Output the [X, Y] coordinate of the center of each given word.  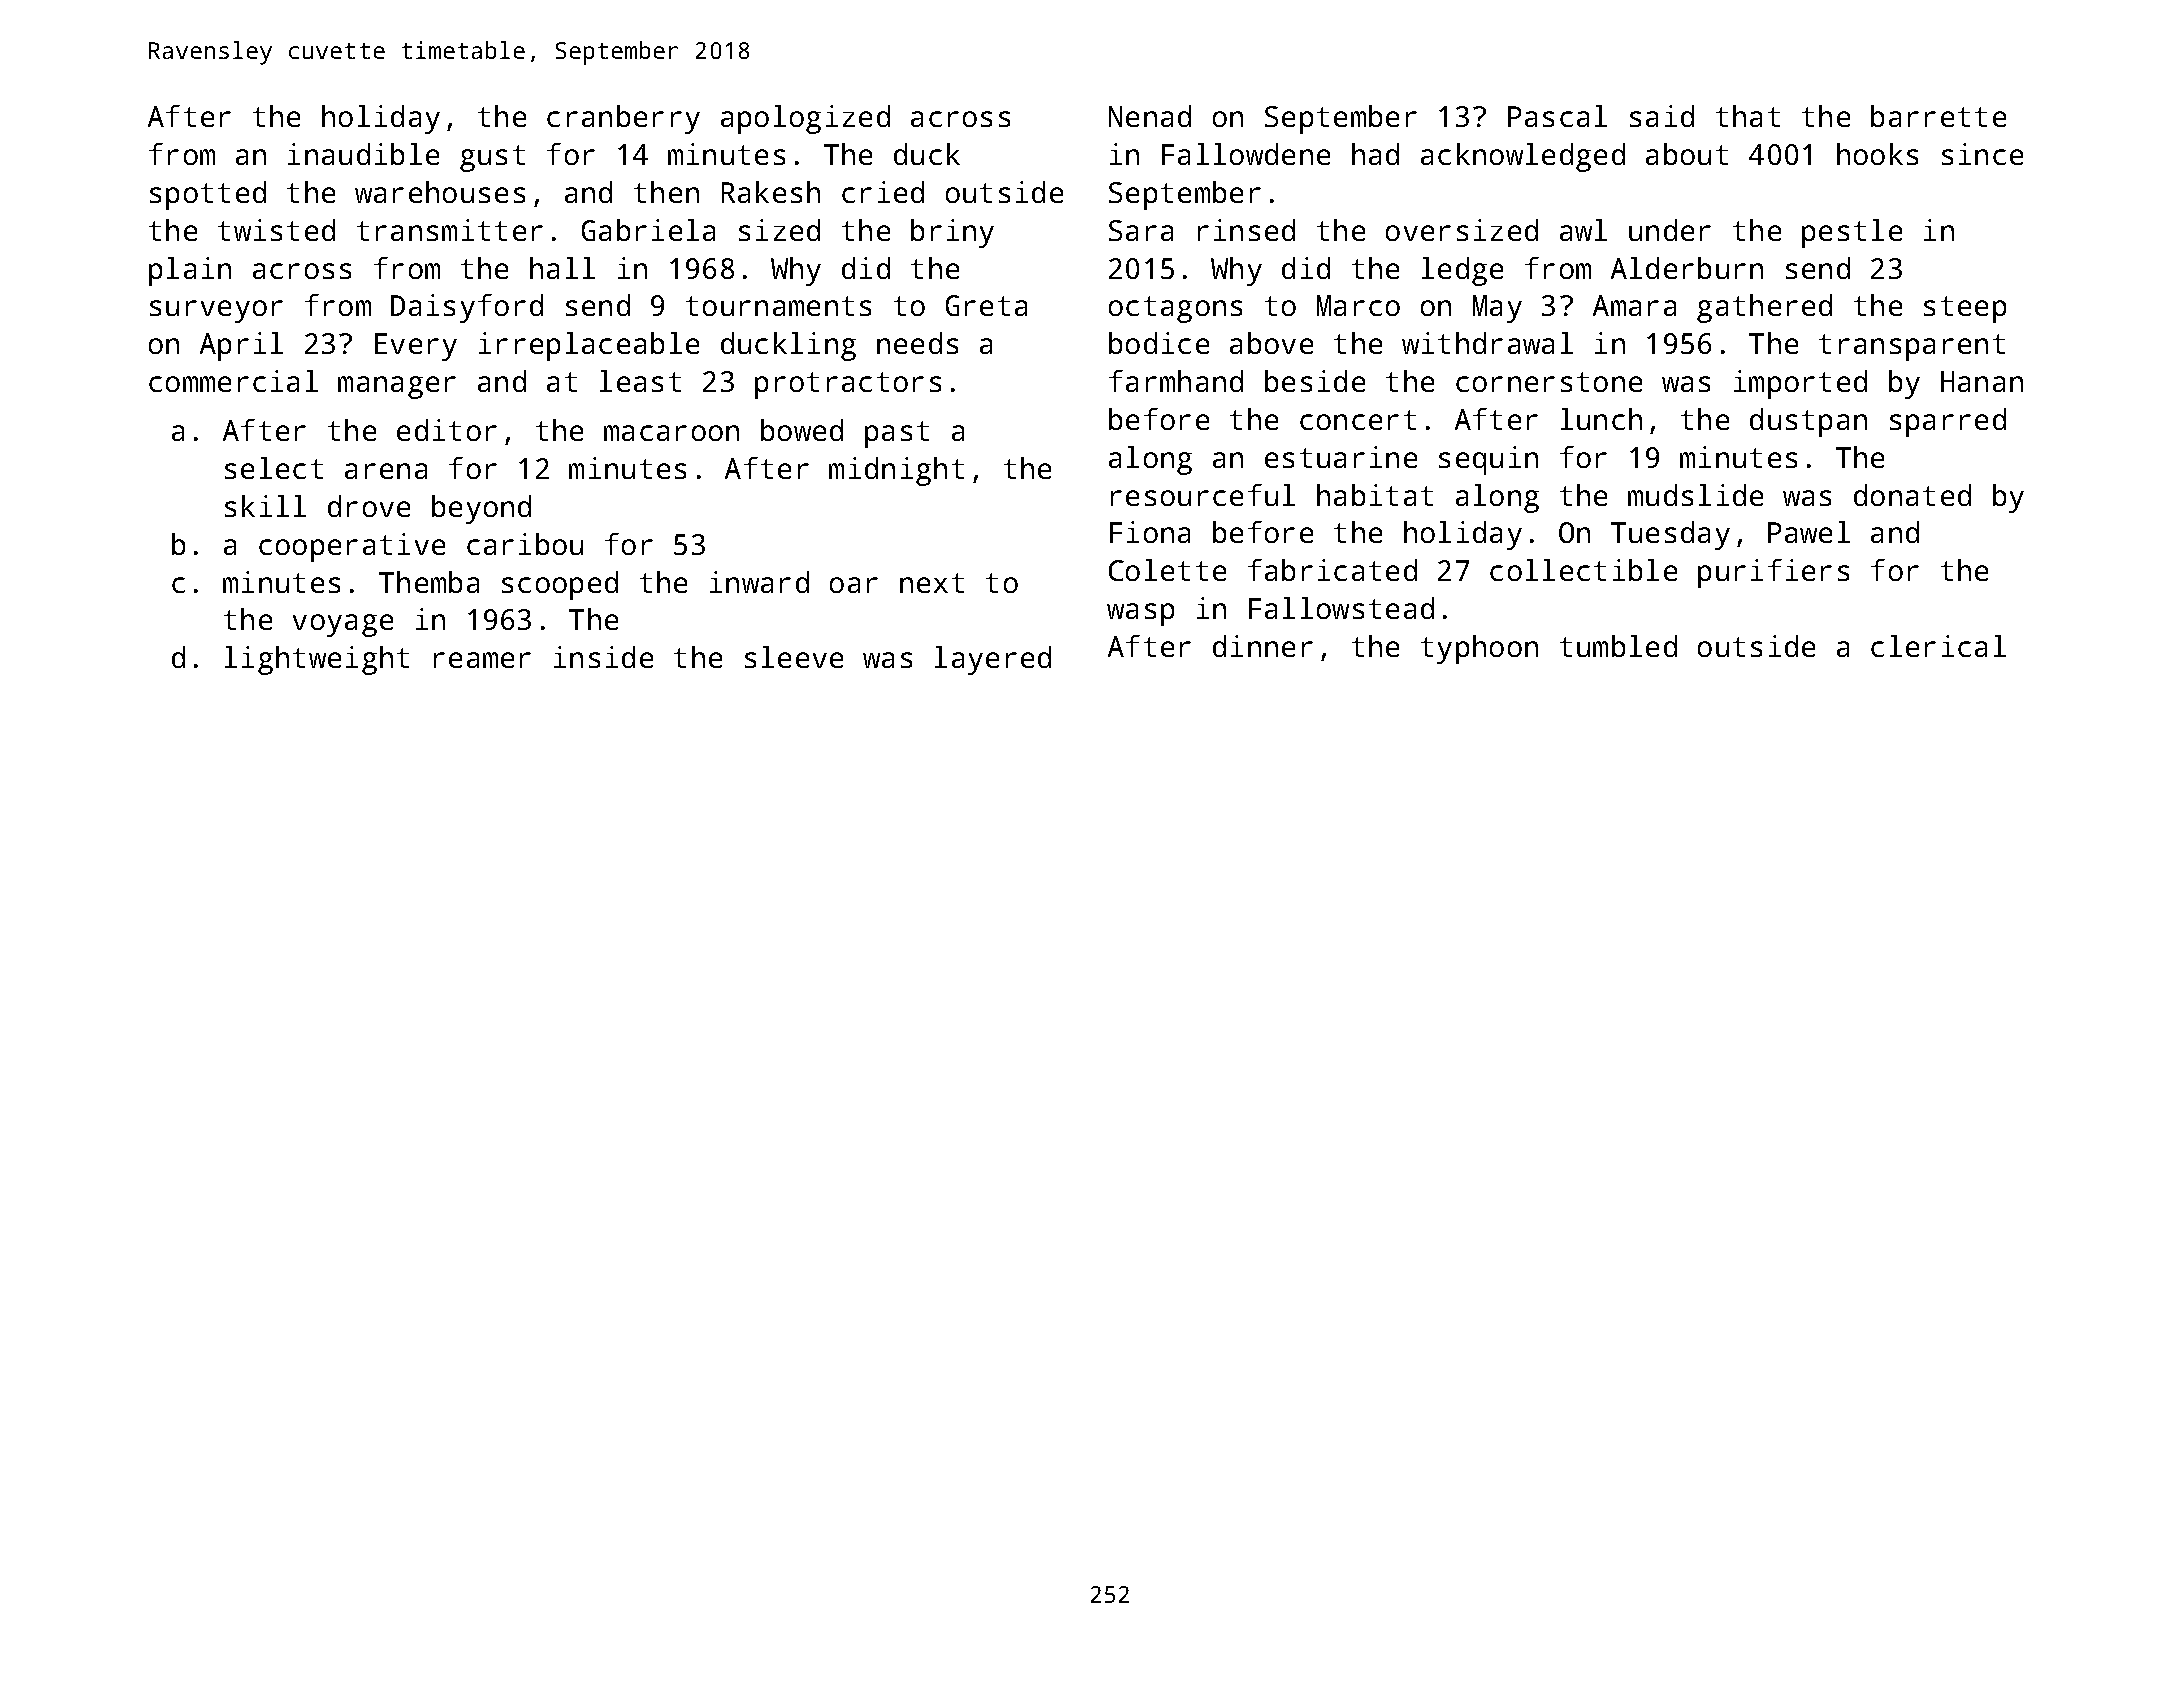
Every [416, 347]
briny [952, 233]
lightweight [317, 660]
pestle [1852, 233]
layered [993, 660]
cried [883, 192]
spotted [208, 195]
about [1687, 154]
